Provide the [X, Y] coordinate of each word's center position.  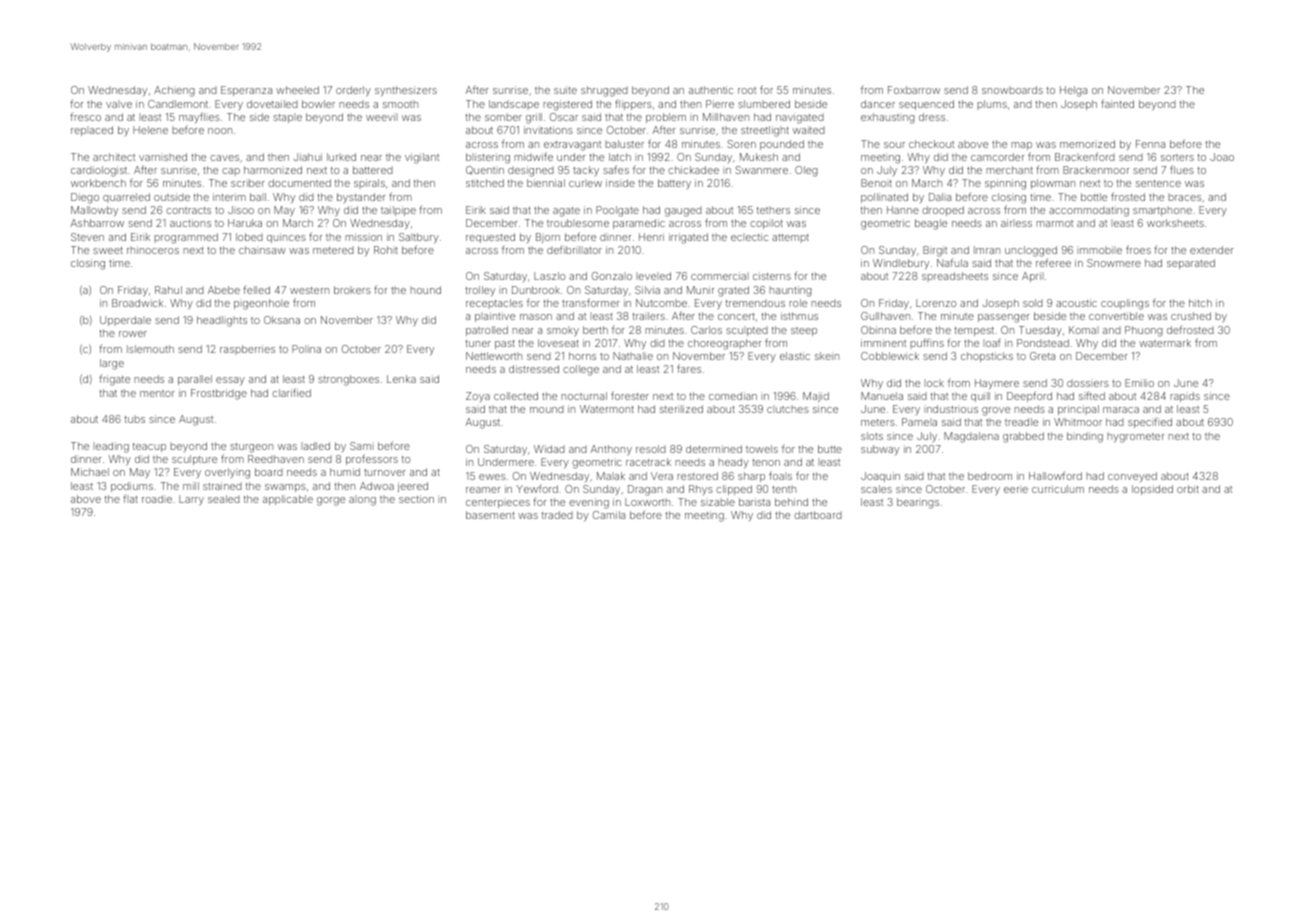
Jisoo [241, 210]
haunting [790, 291]
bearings [918, 503]
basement [490, 515]
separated [1191, 264]
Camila [609, 515]
